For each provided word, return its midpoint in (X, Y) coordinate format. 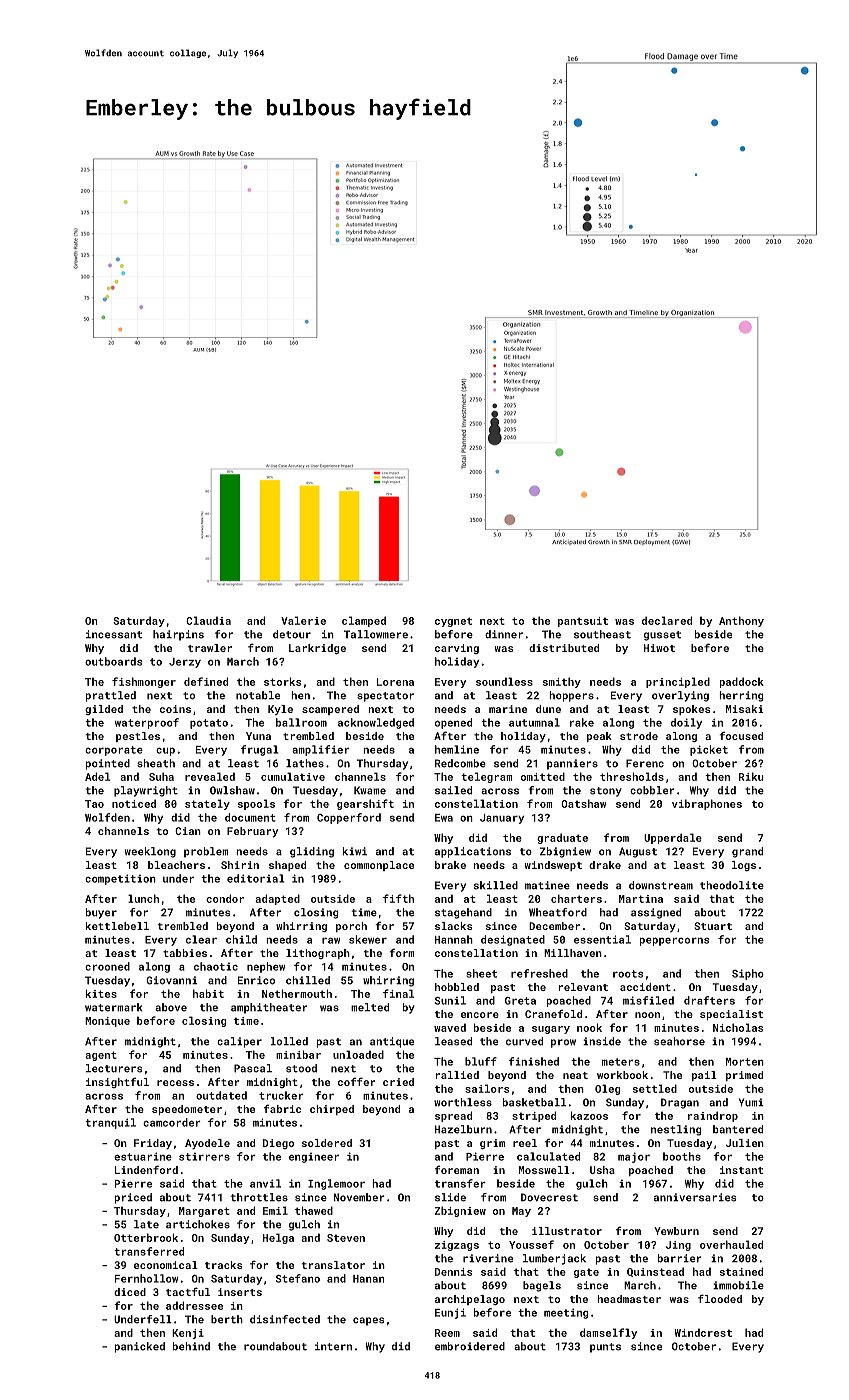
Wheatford (558, 912)
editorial (255, 878)
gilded (104, 710)
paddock (742, 682)
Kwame (370, 790)
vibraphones (707, 804)
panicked (140, 1347)
